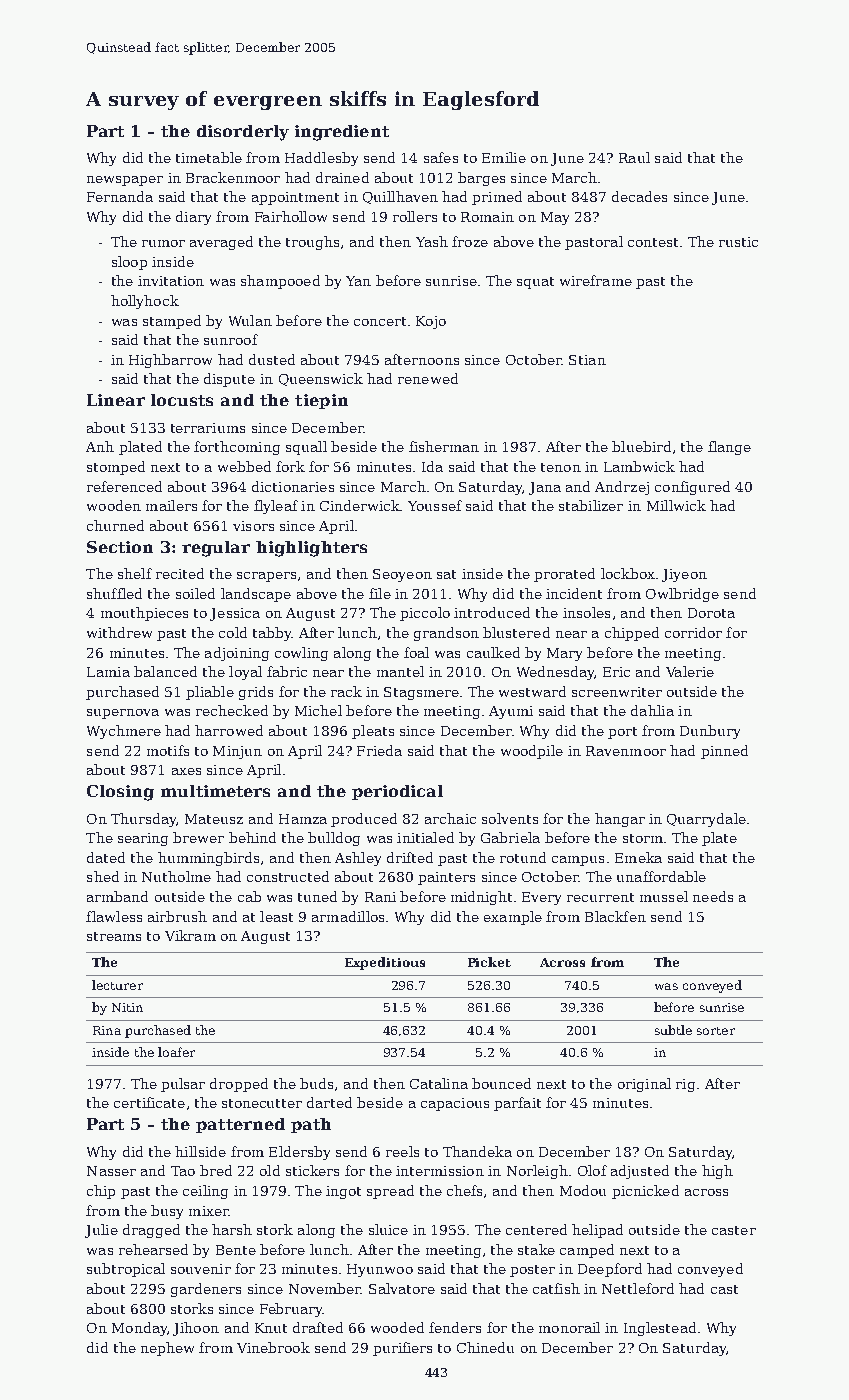 The height and width of the document is (1400, 849). What do you see at coordinates (198, 837) in the document?
I see `brewer` at bounding box center [198, 837].
